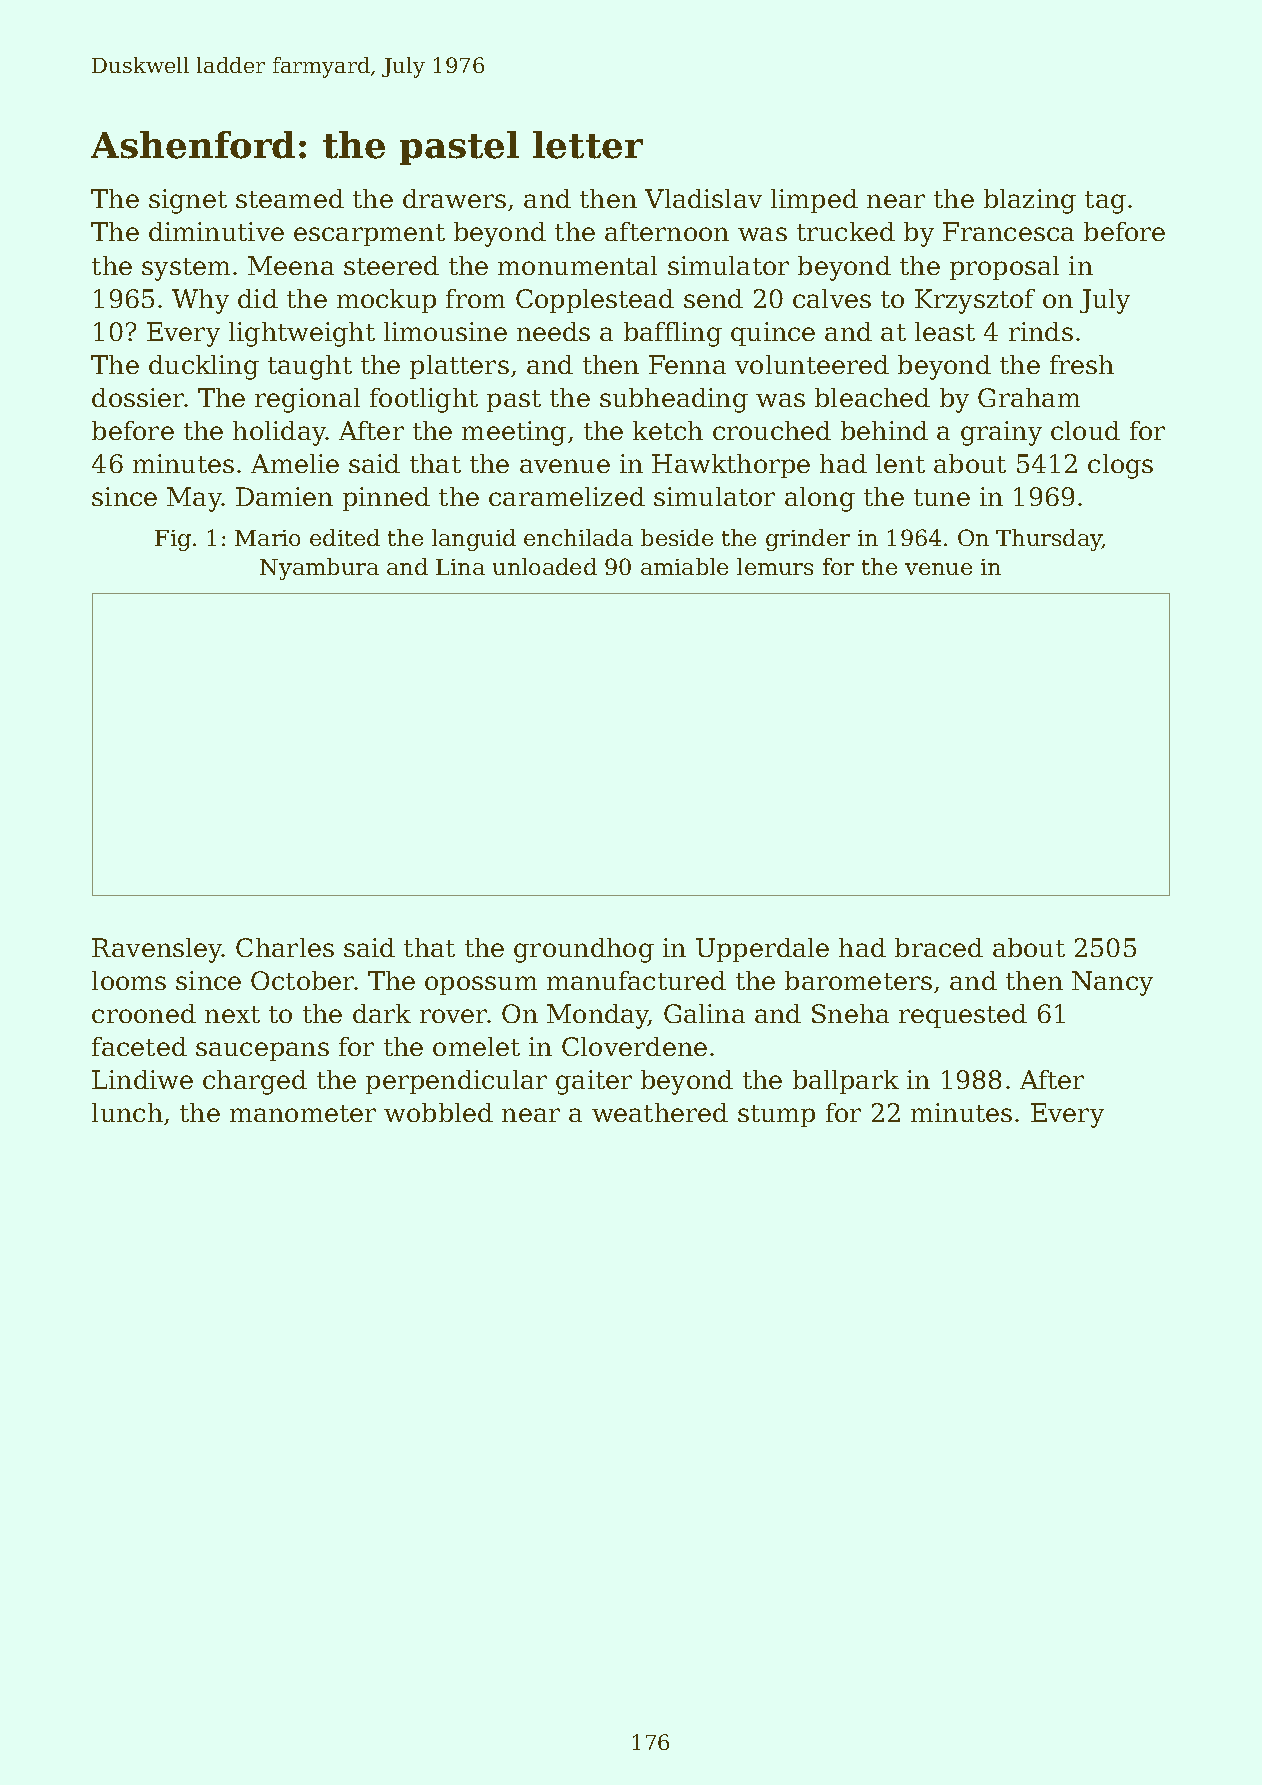  What do you see at coordinates (545, 566) in the page?
I see `unloaded` at bounding box center [545, 566].
